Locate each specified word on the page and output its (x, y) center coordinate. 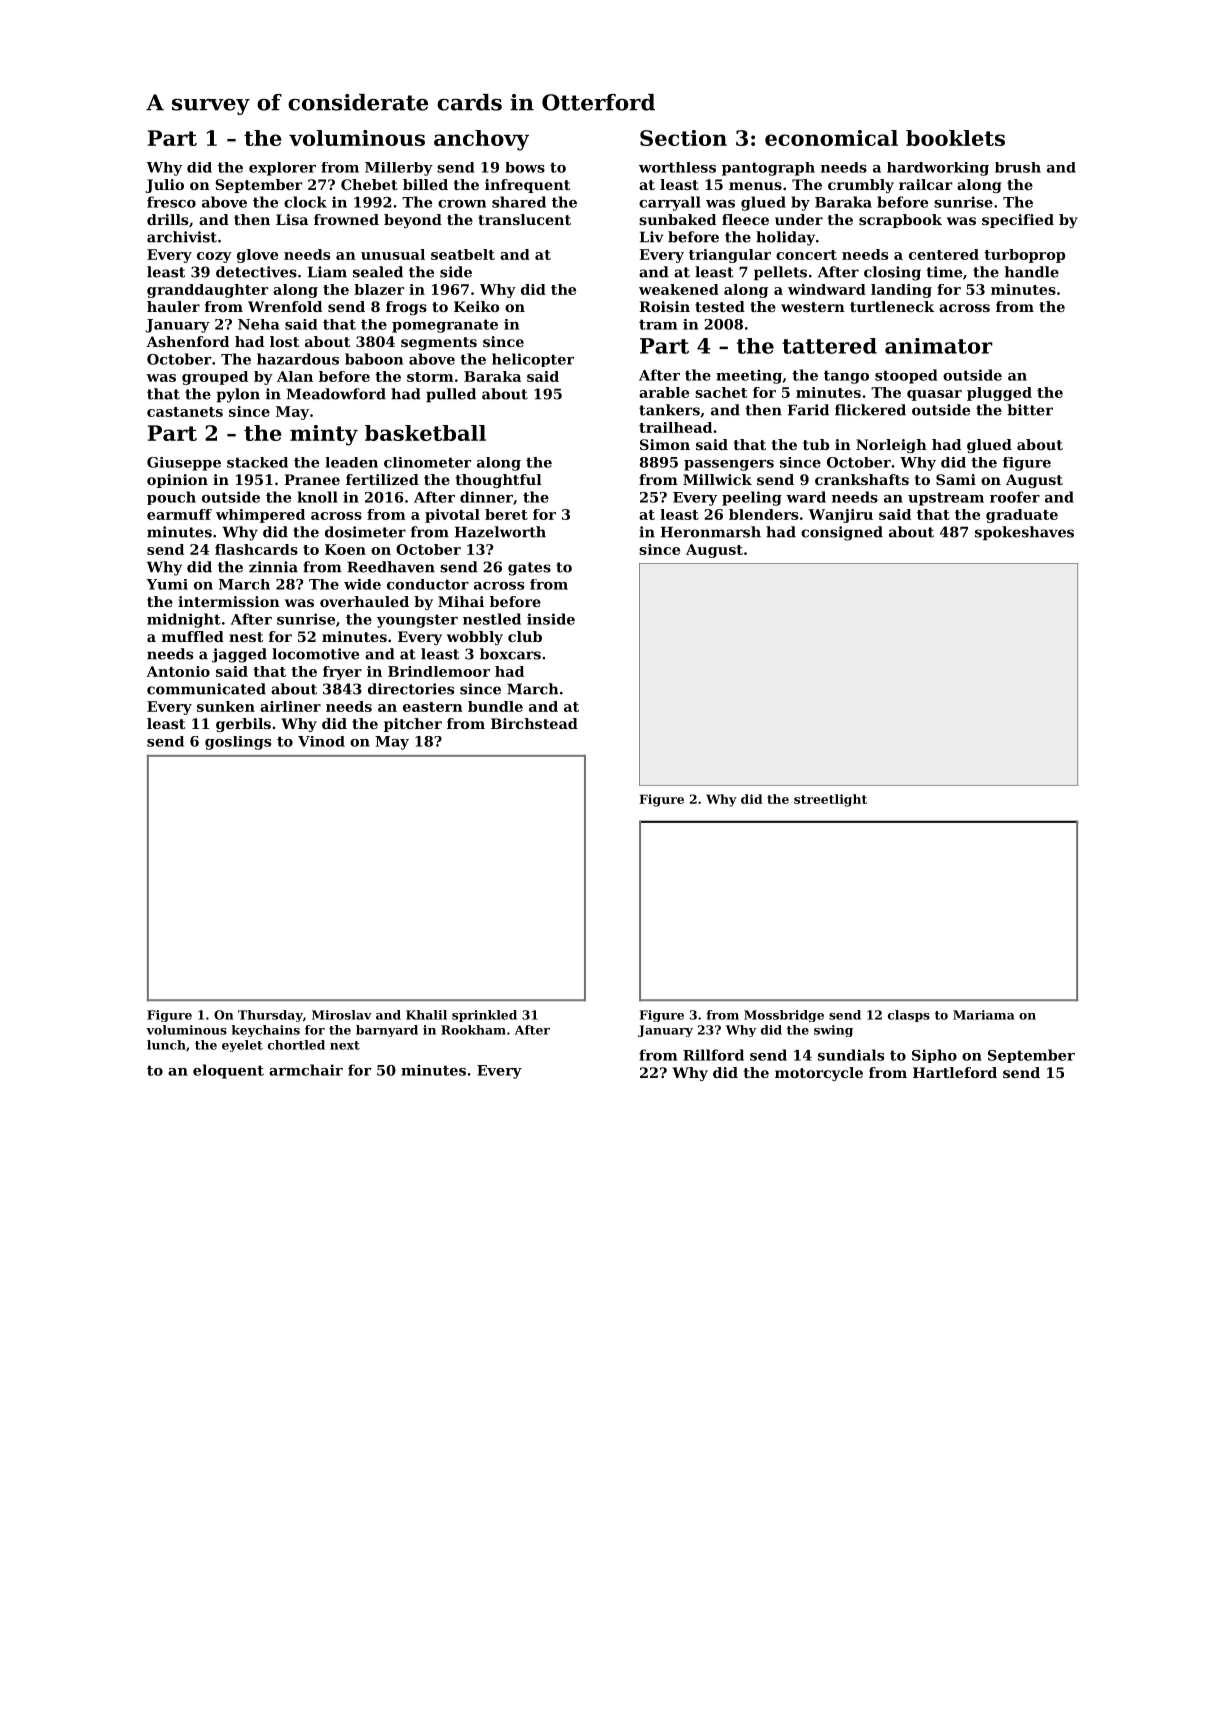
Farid (808, 410)
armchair (306, 1070)
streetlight (830, 800)
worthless (677, 167)
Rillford (713, 1055)
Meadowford (336, 394)
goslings (238, 743)
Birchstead (534, 723)
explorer (282, 169)
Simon (665, 444)
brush (1018, 167)
